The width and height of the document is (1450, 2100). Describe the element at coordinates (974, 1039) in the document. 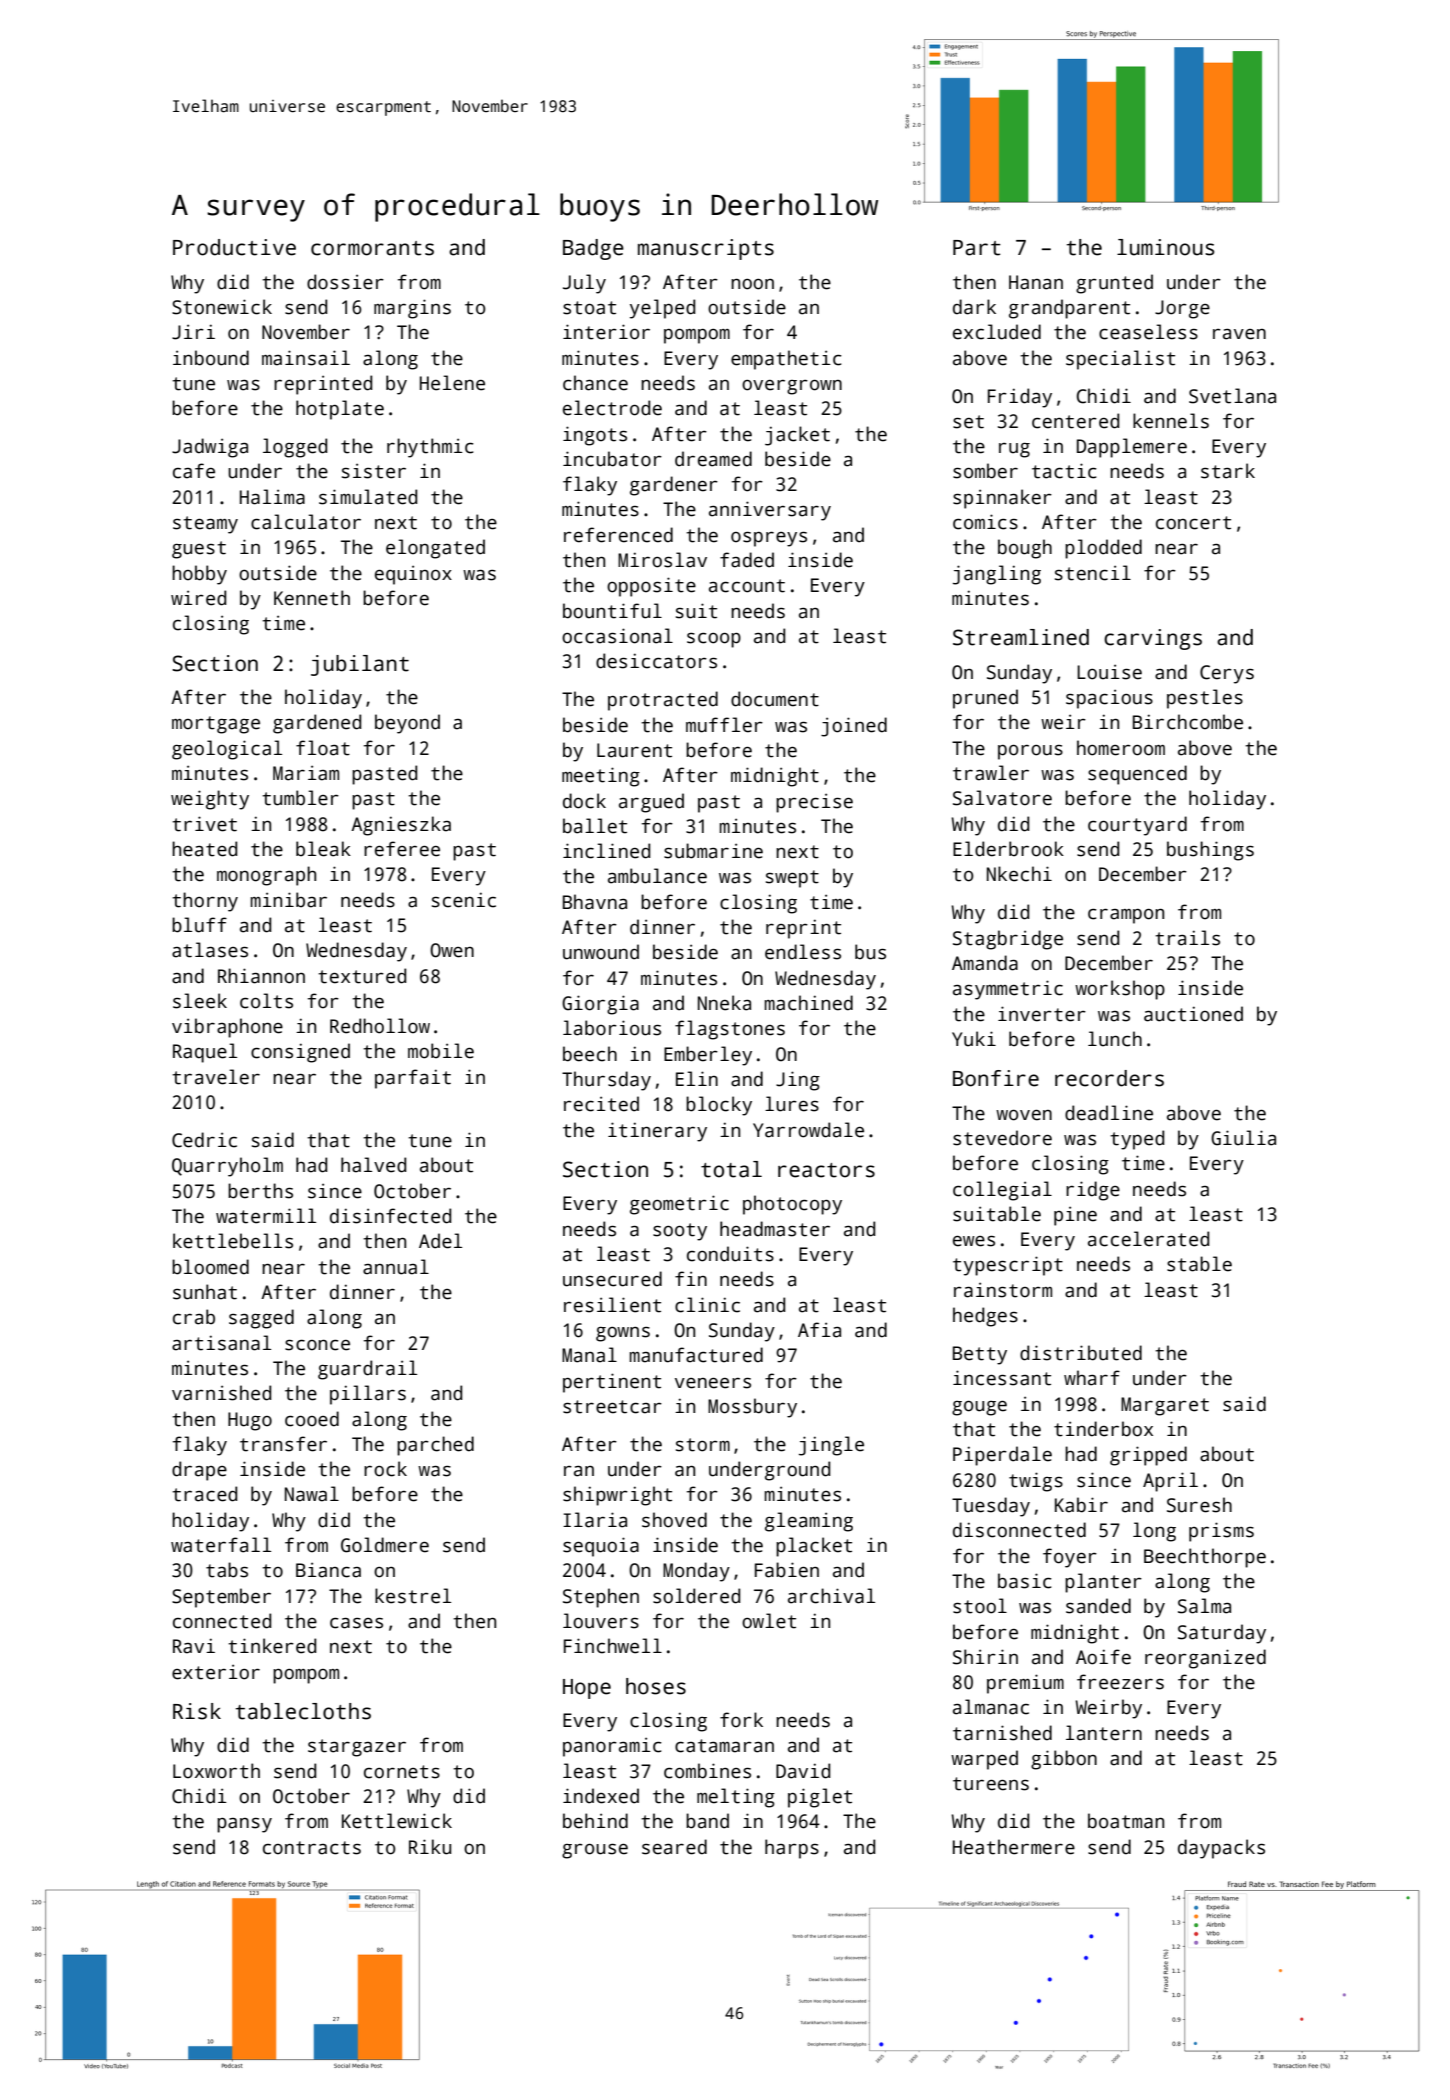

I see `Yuki` at that location.
